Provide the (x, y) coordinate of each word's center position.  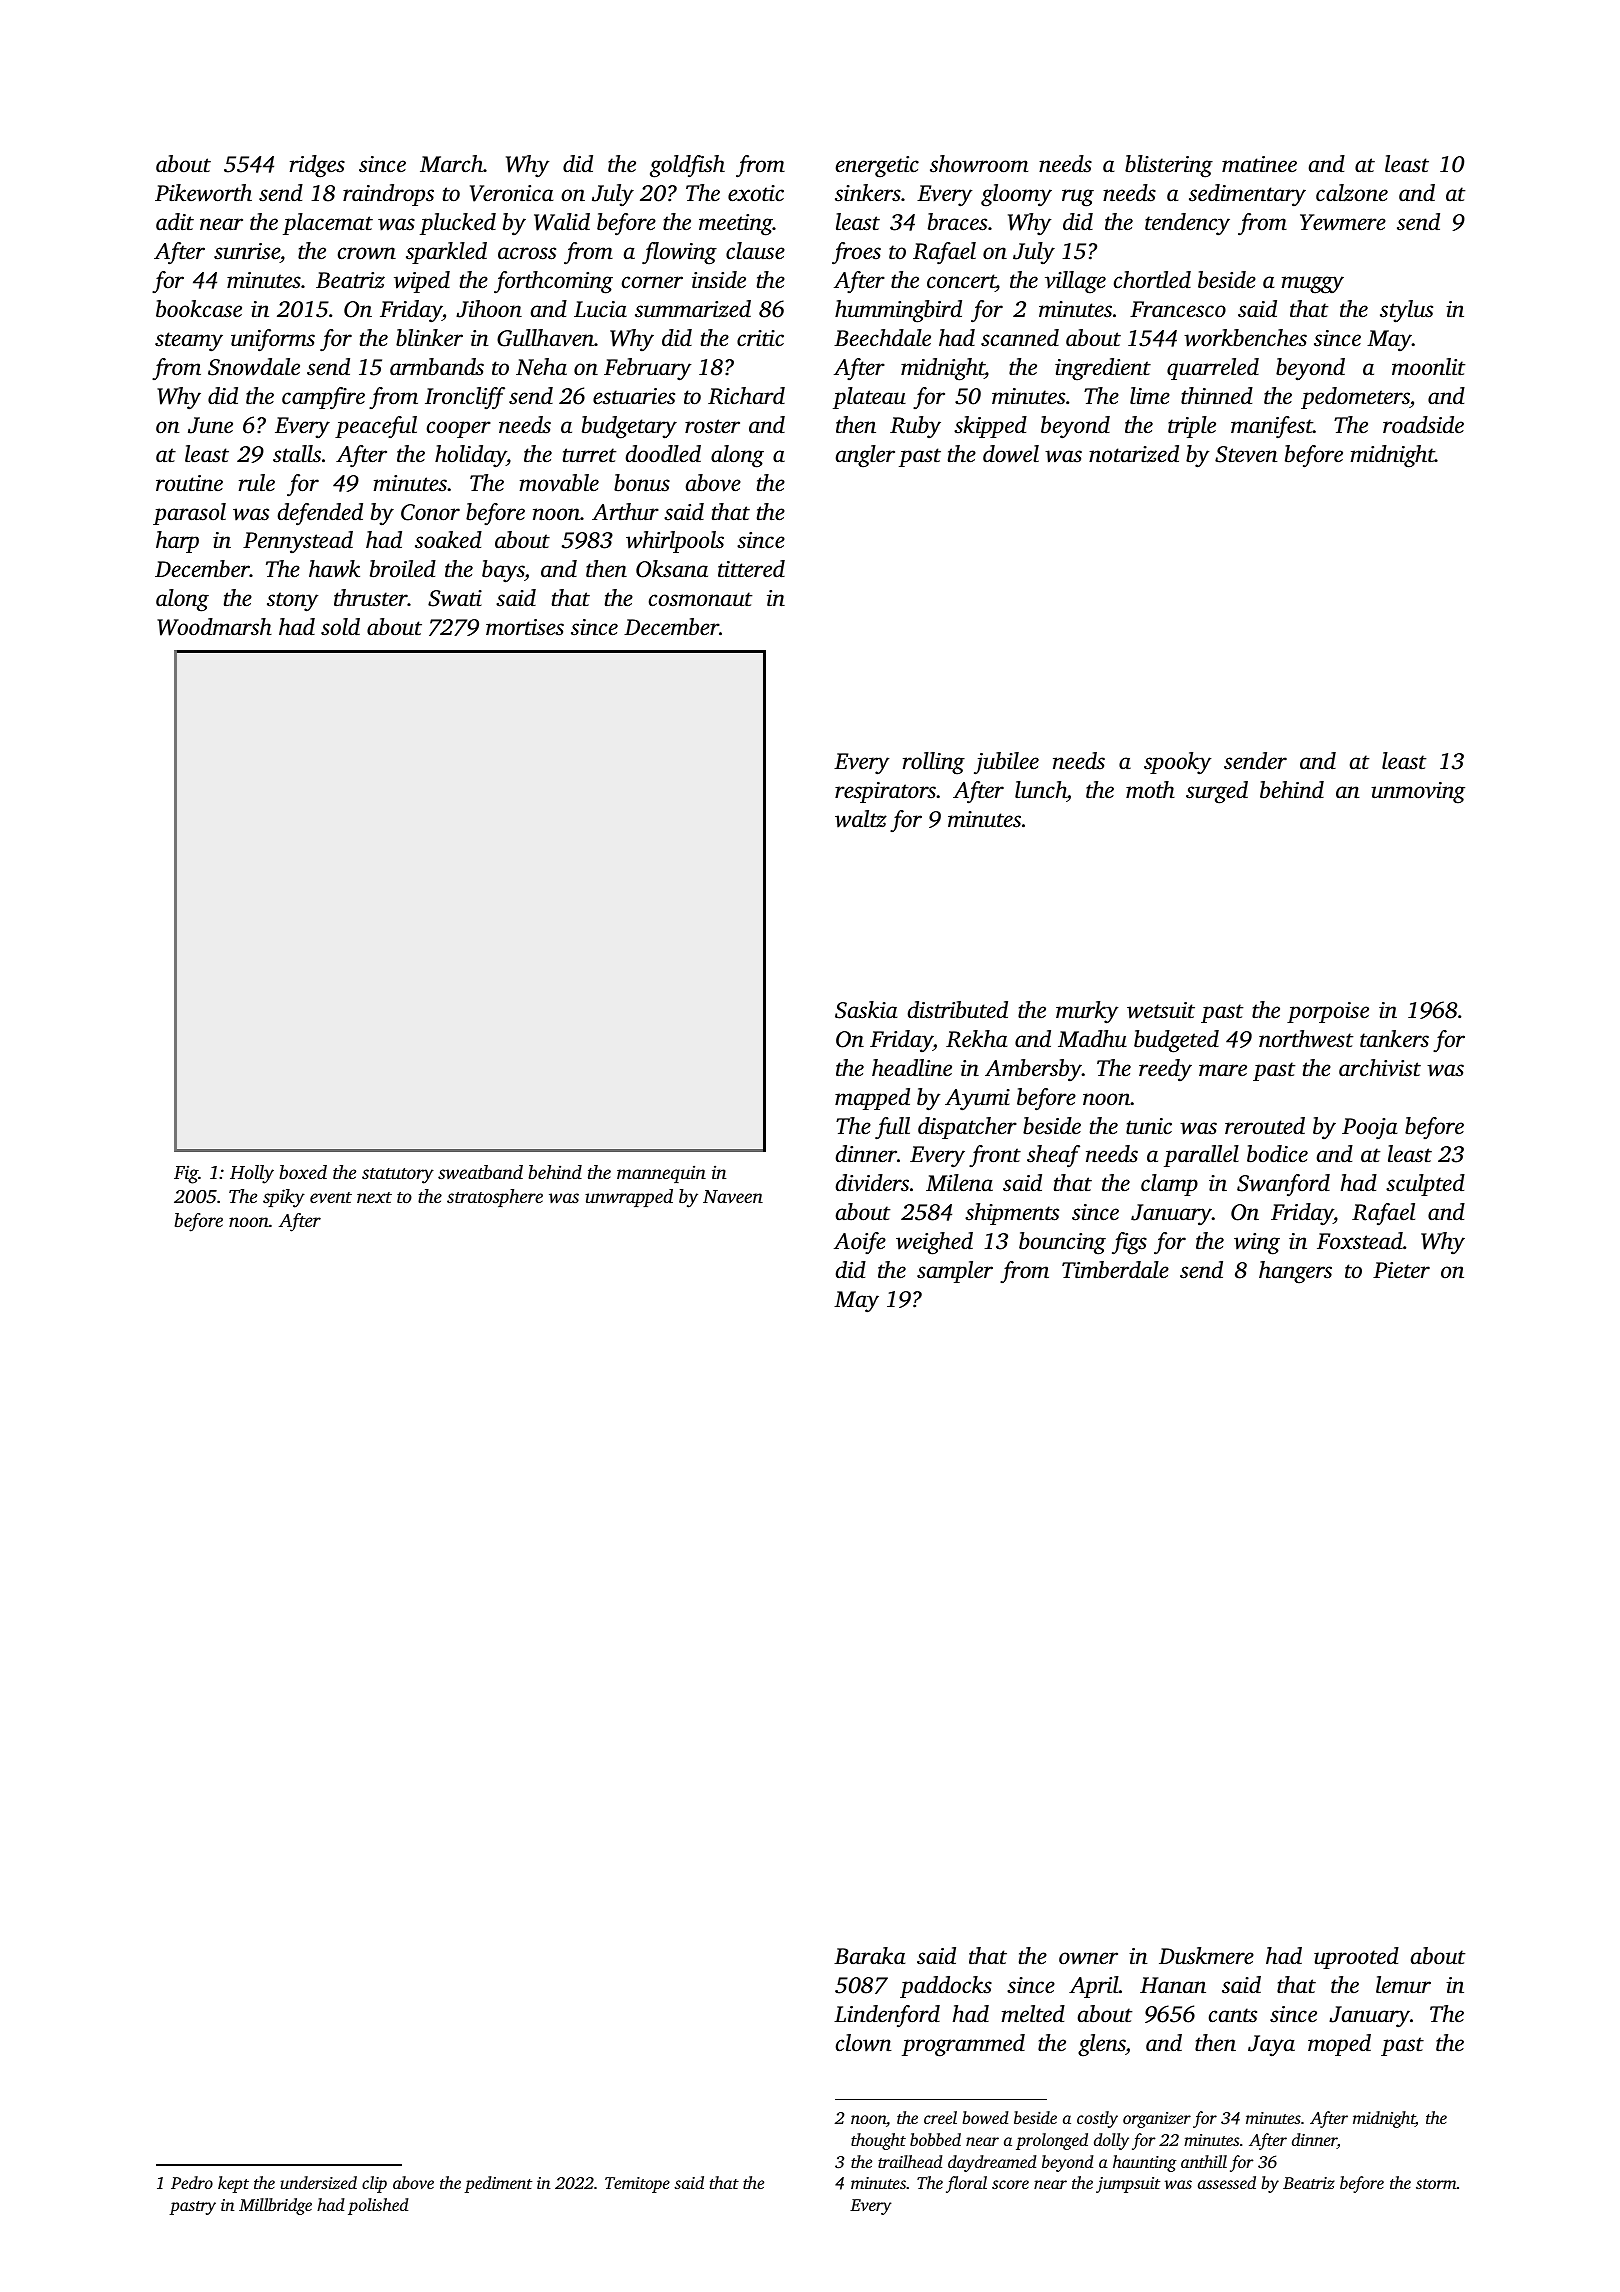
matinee (1259, 164)
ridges (317, 166)
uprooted (1356, 1958)
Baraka (869, 1956)
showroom (979, 164)
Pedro (192, 2182)
